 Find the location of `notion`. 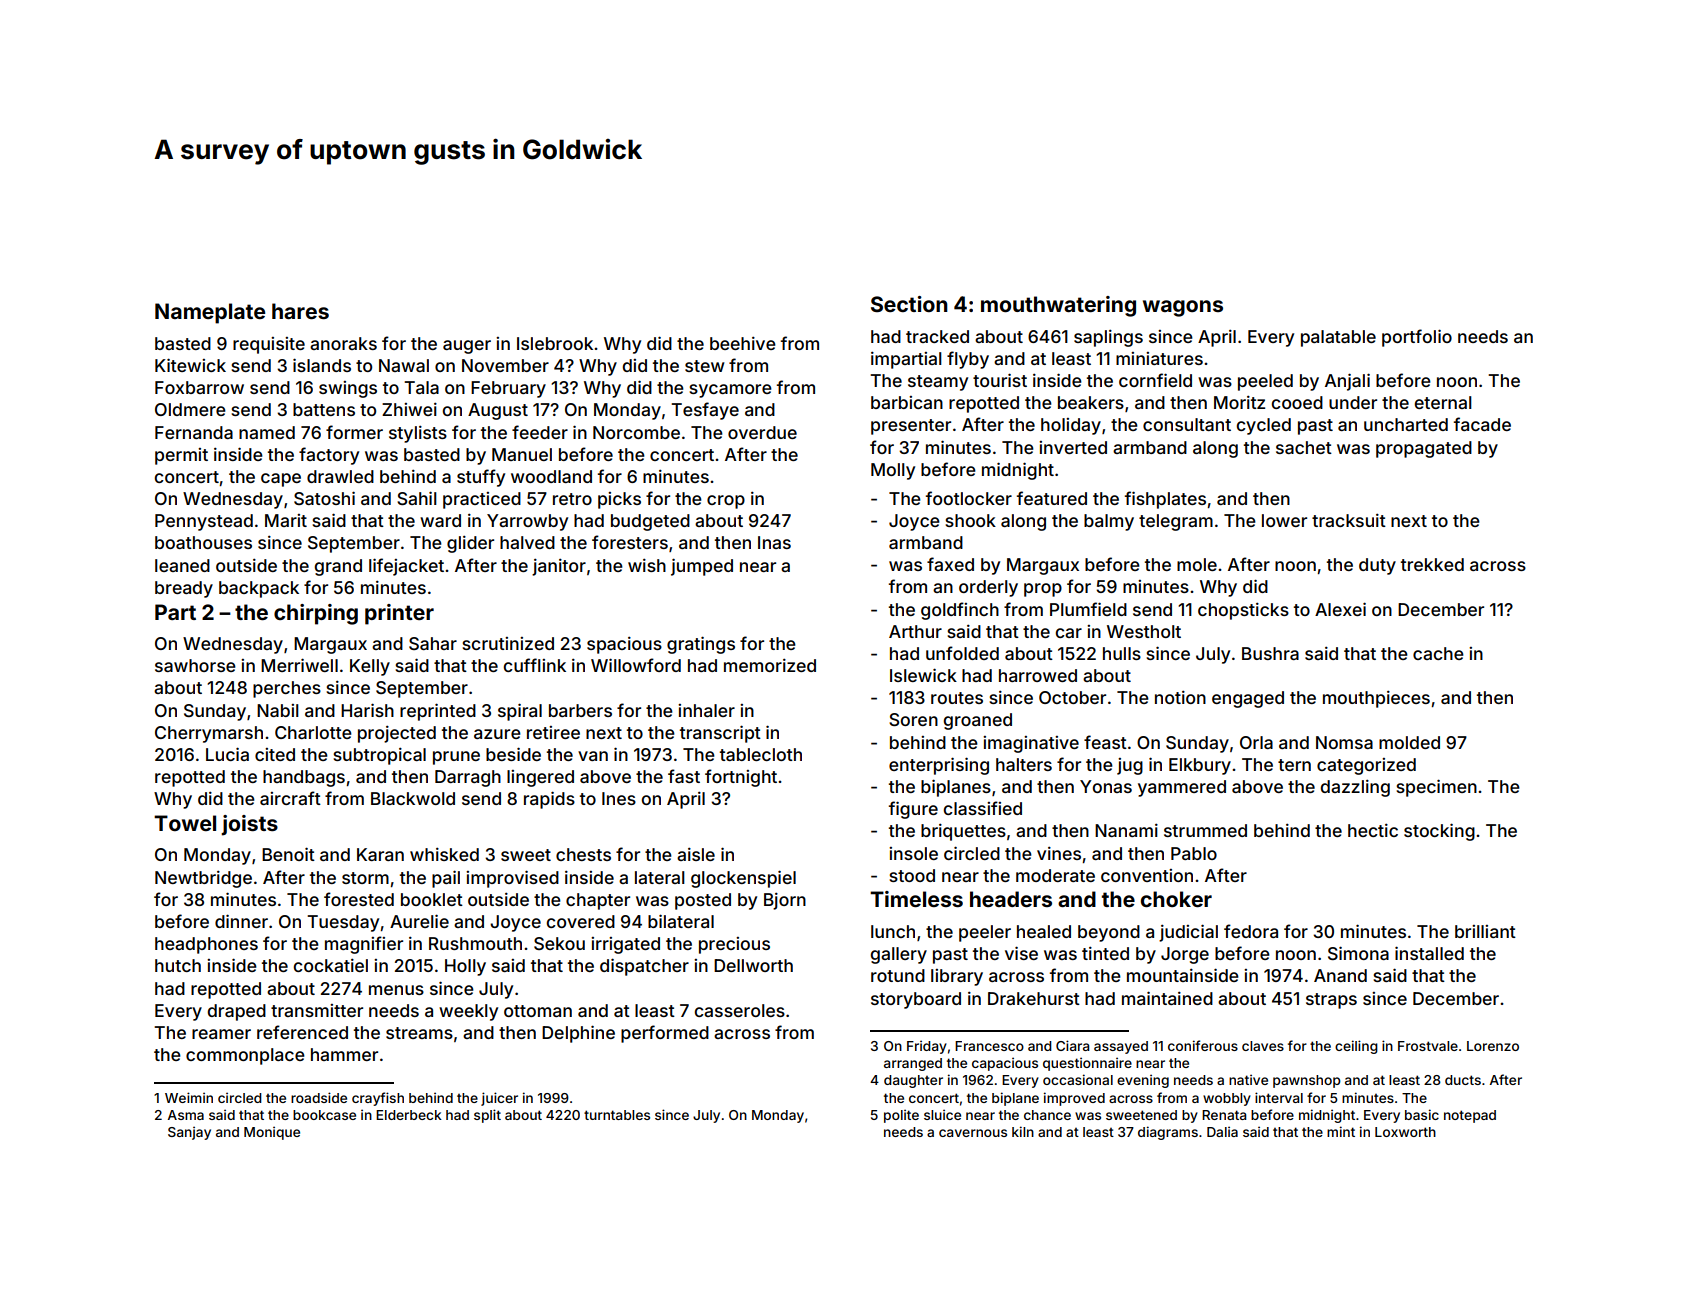

notion is located at coordinates (1180, 697).
